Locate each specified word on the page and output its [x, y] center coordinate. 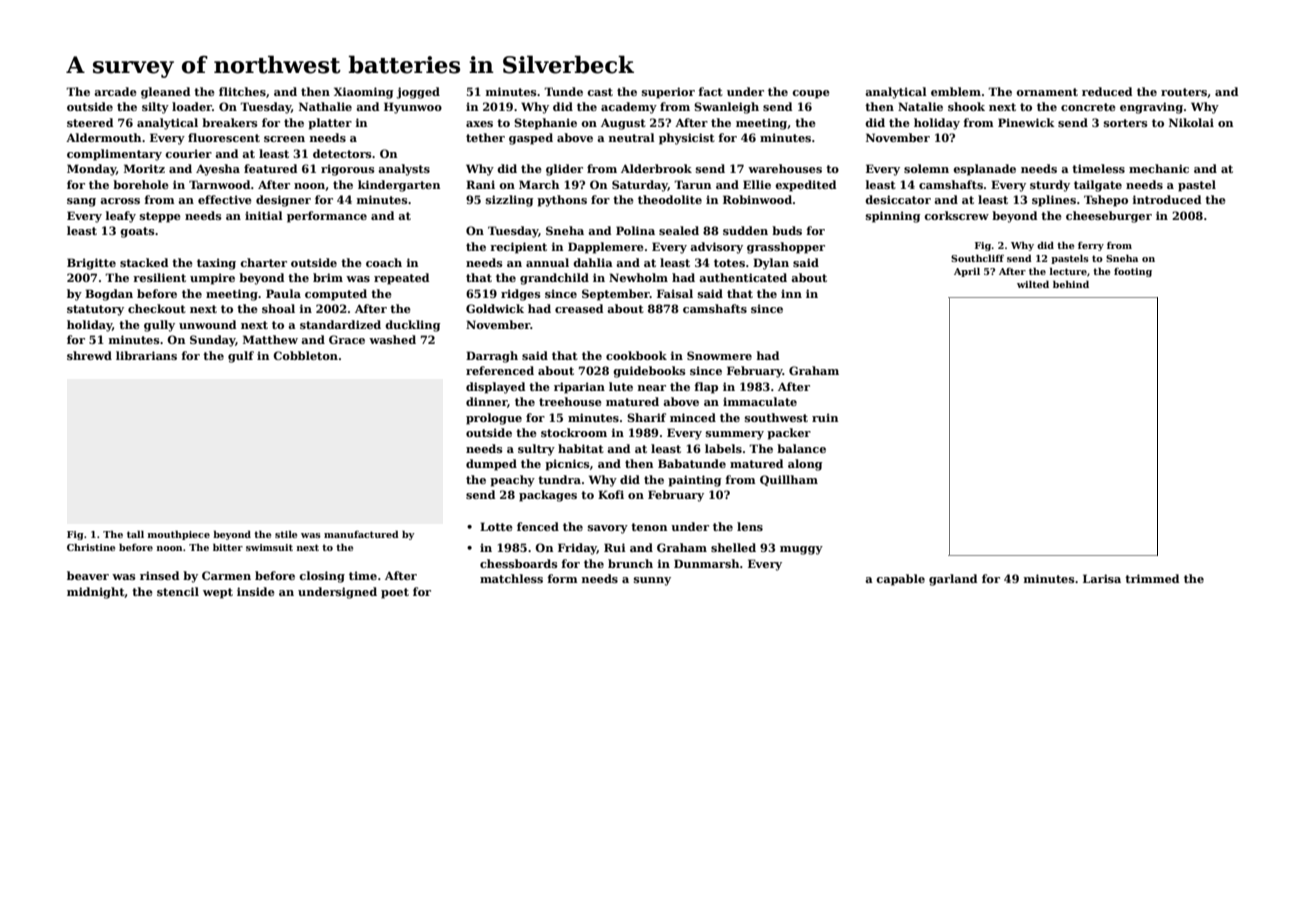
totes [729, 263]
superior [668, 93]
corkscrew [956, 215]
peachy [512, 481]
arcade [115, 91]
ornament [1047, 92]
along [805, 465]
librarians [146, 355]
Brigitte [91, 264]
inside [256, 591]
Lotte [496, 526]
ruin [825, 417]
